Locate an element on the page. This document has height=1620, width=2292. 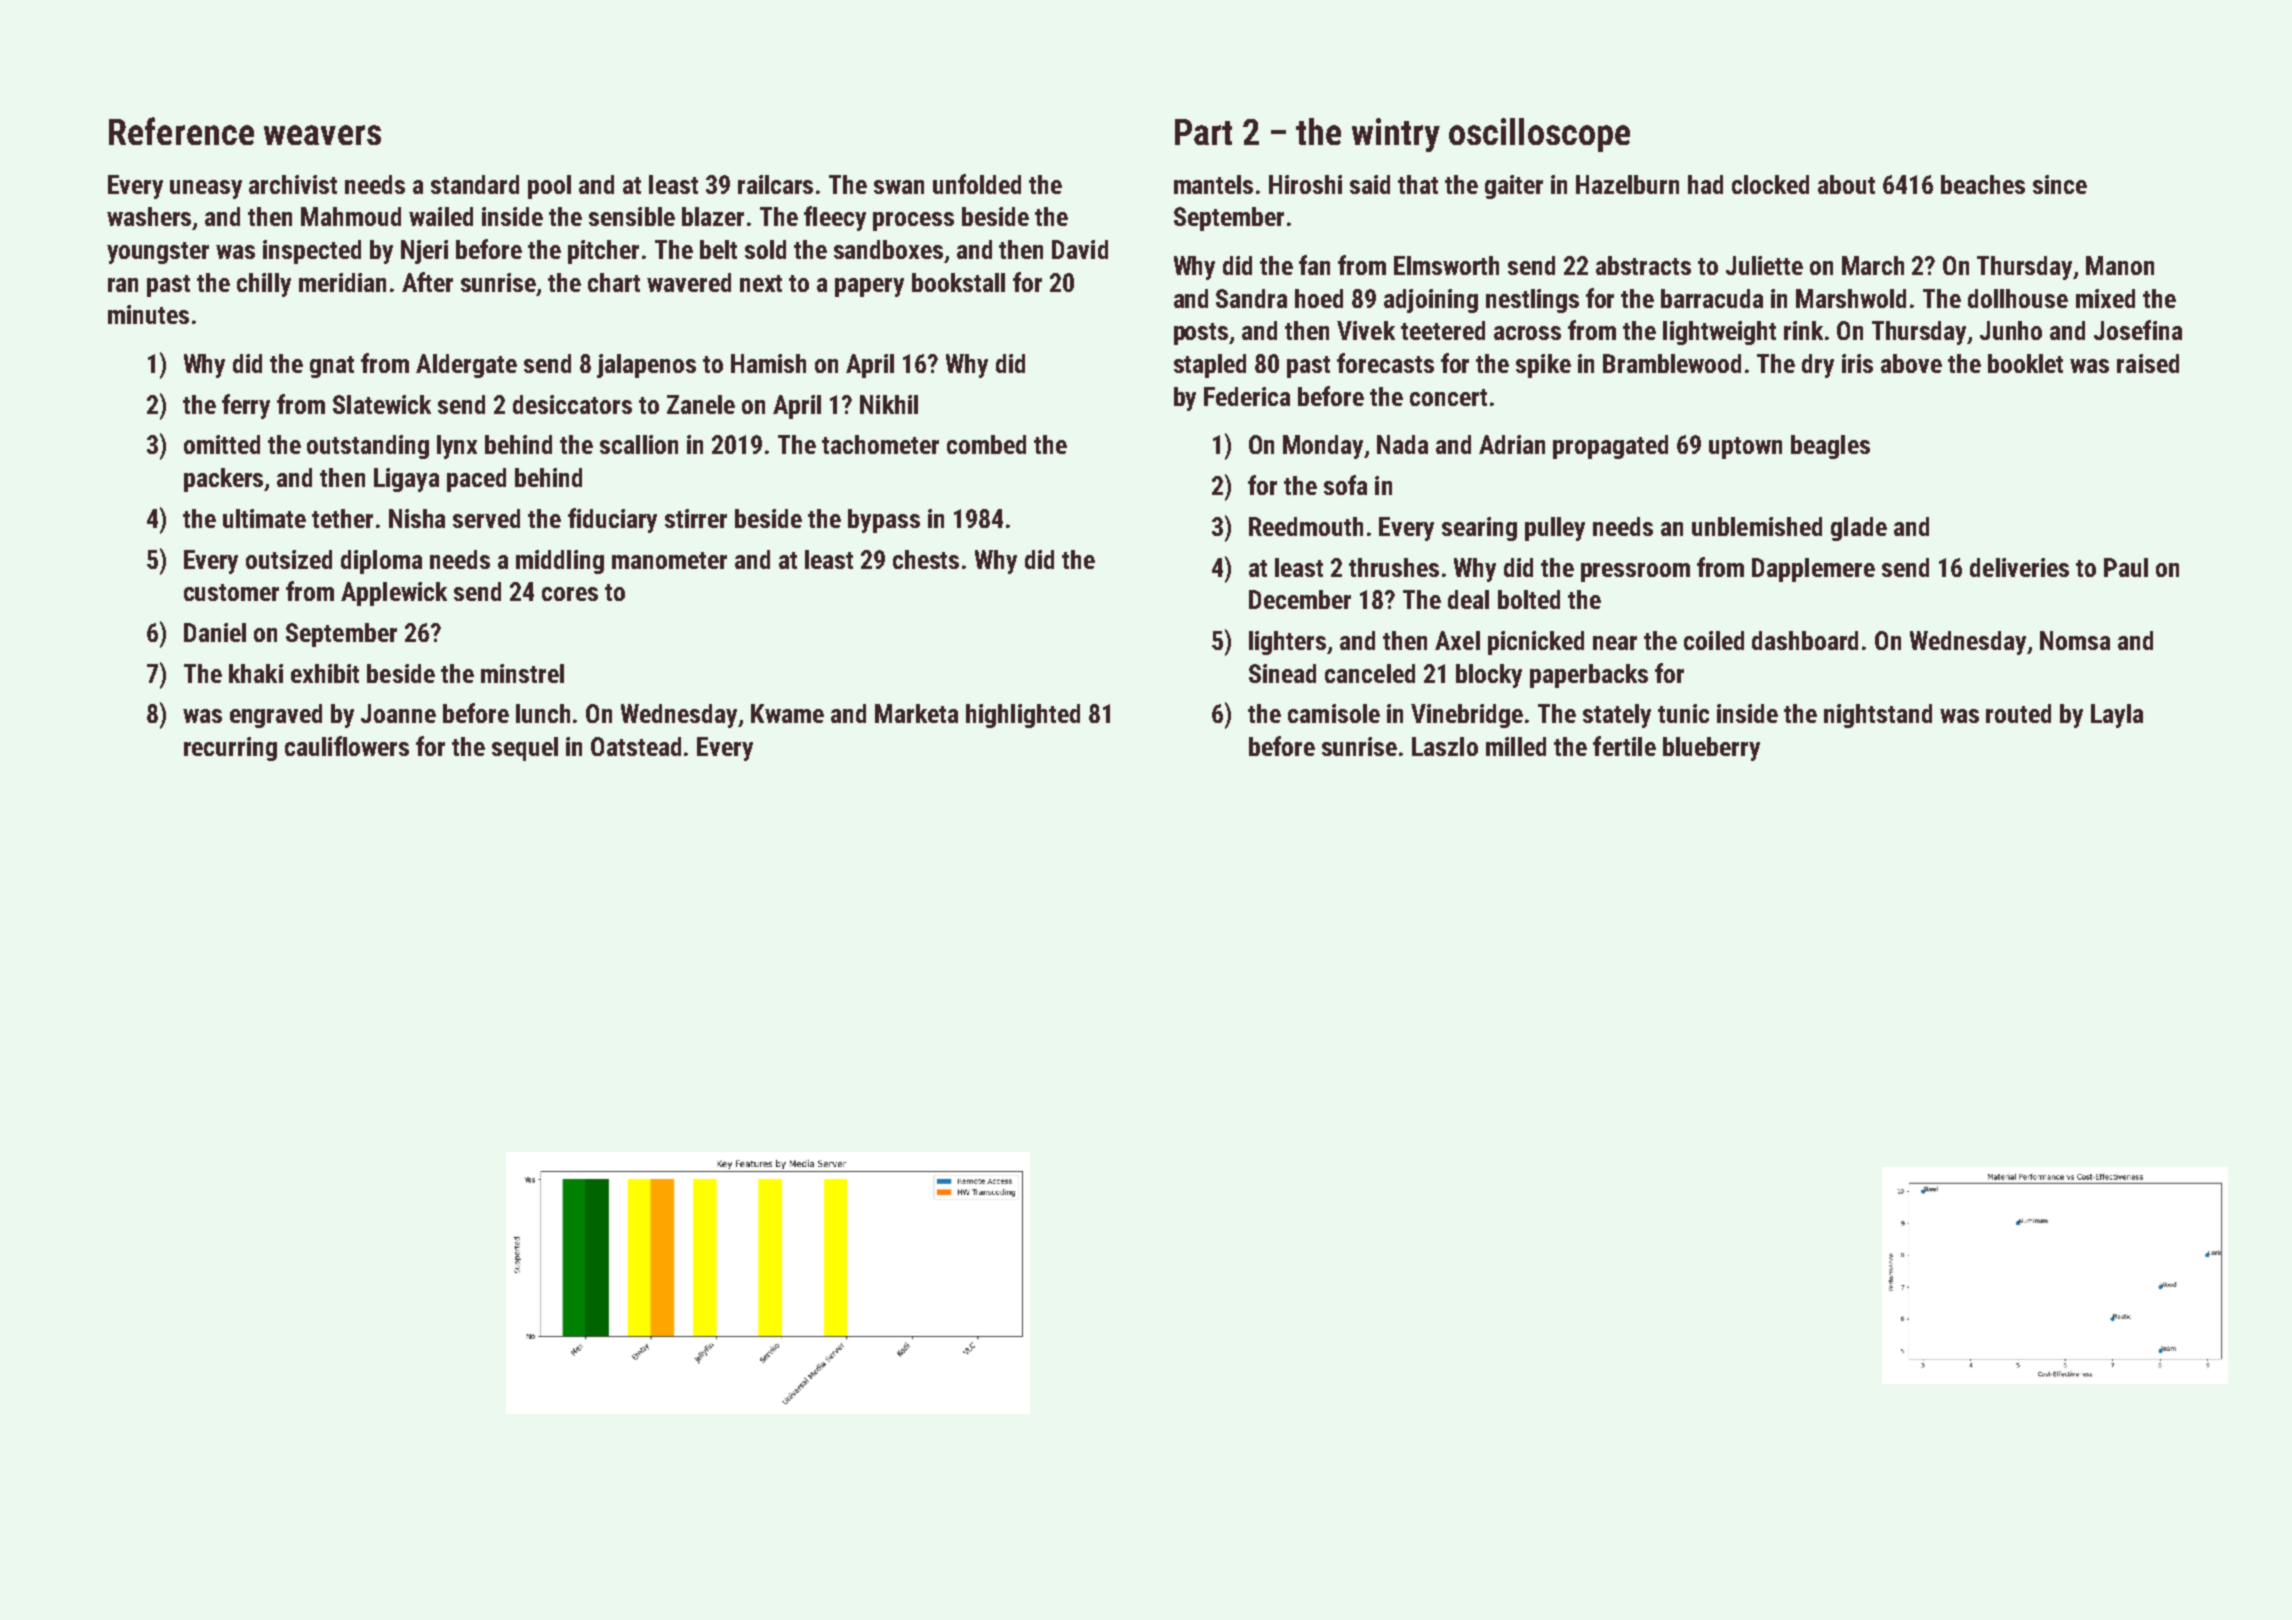
had is located at coordinates (1705, 184).
